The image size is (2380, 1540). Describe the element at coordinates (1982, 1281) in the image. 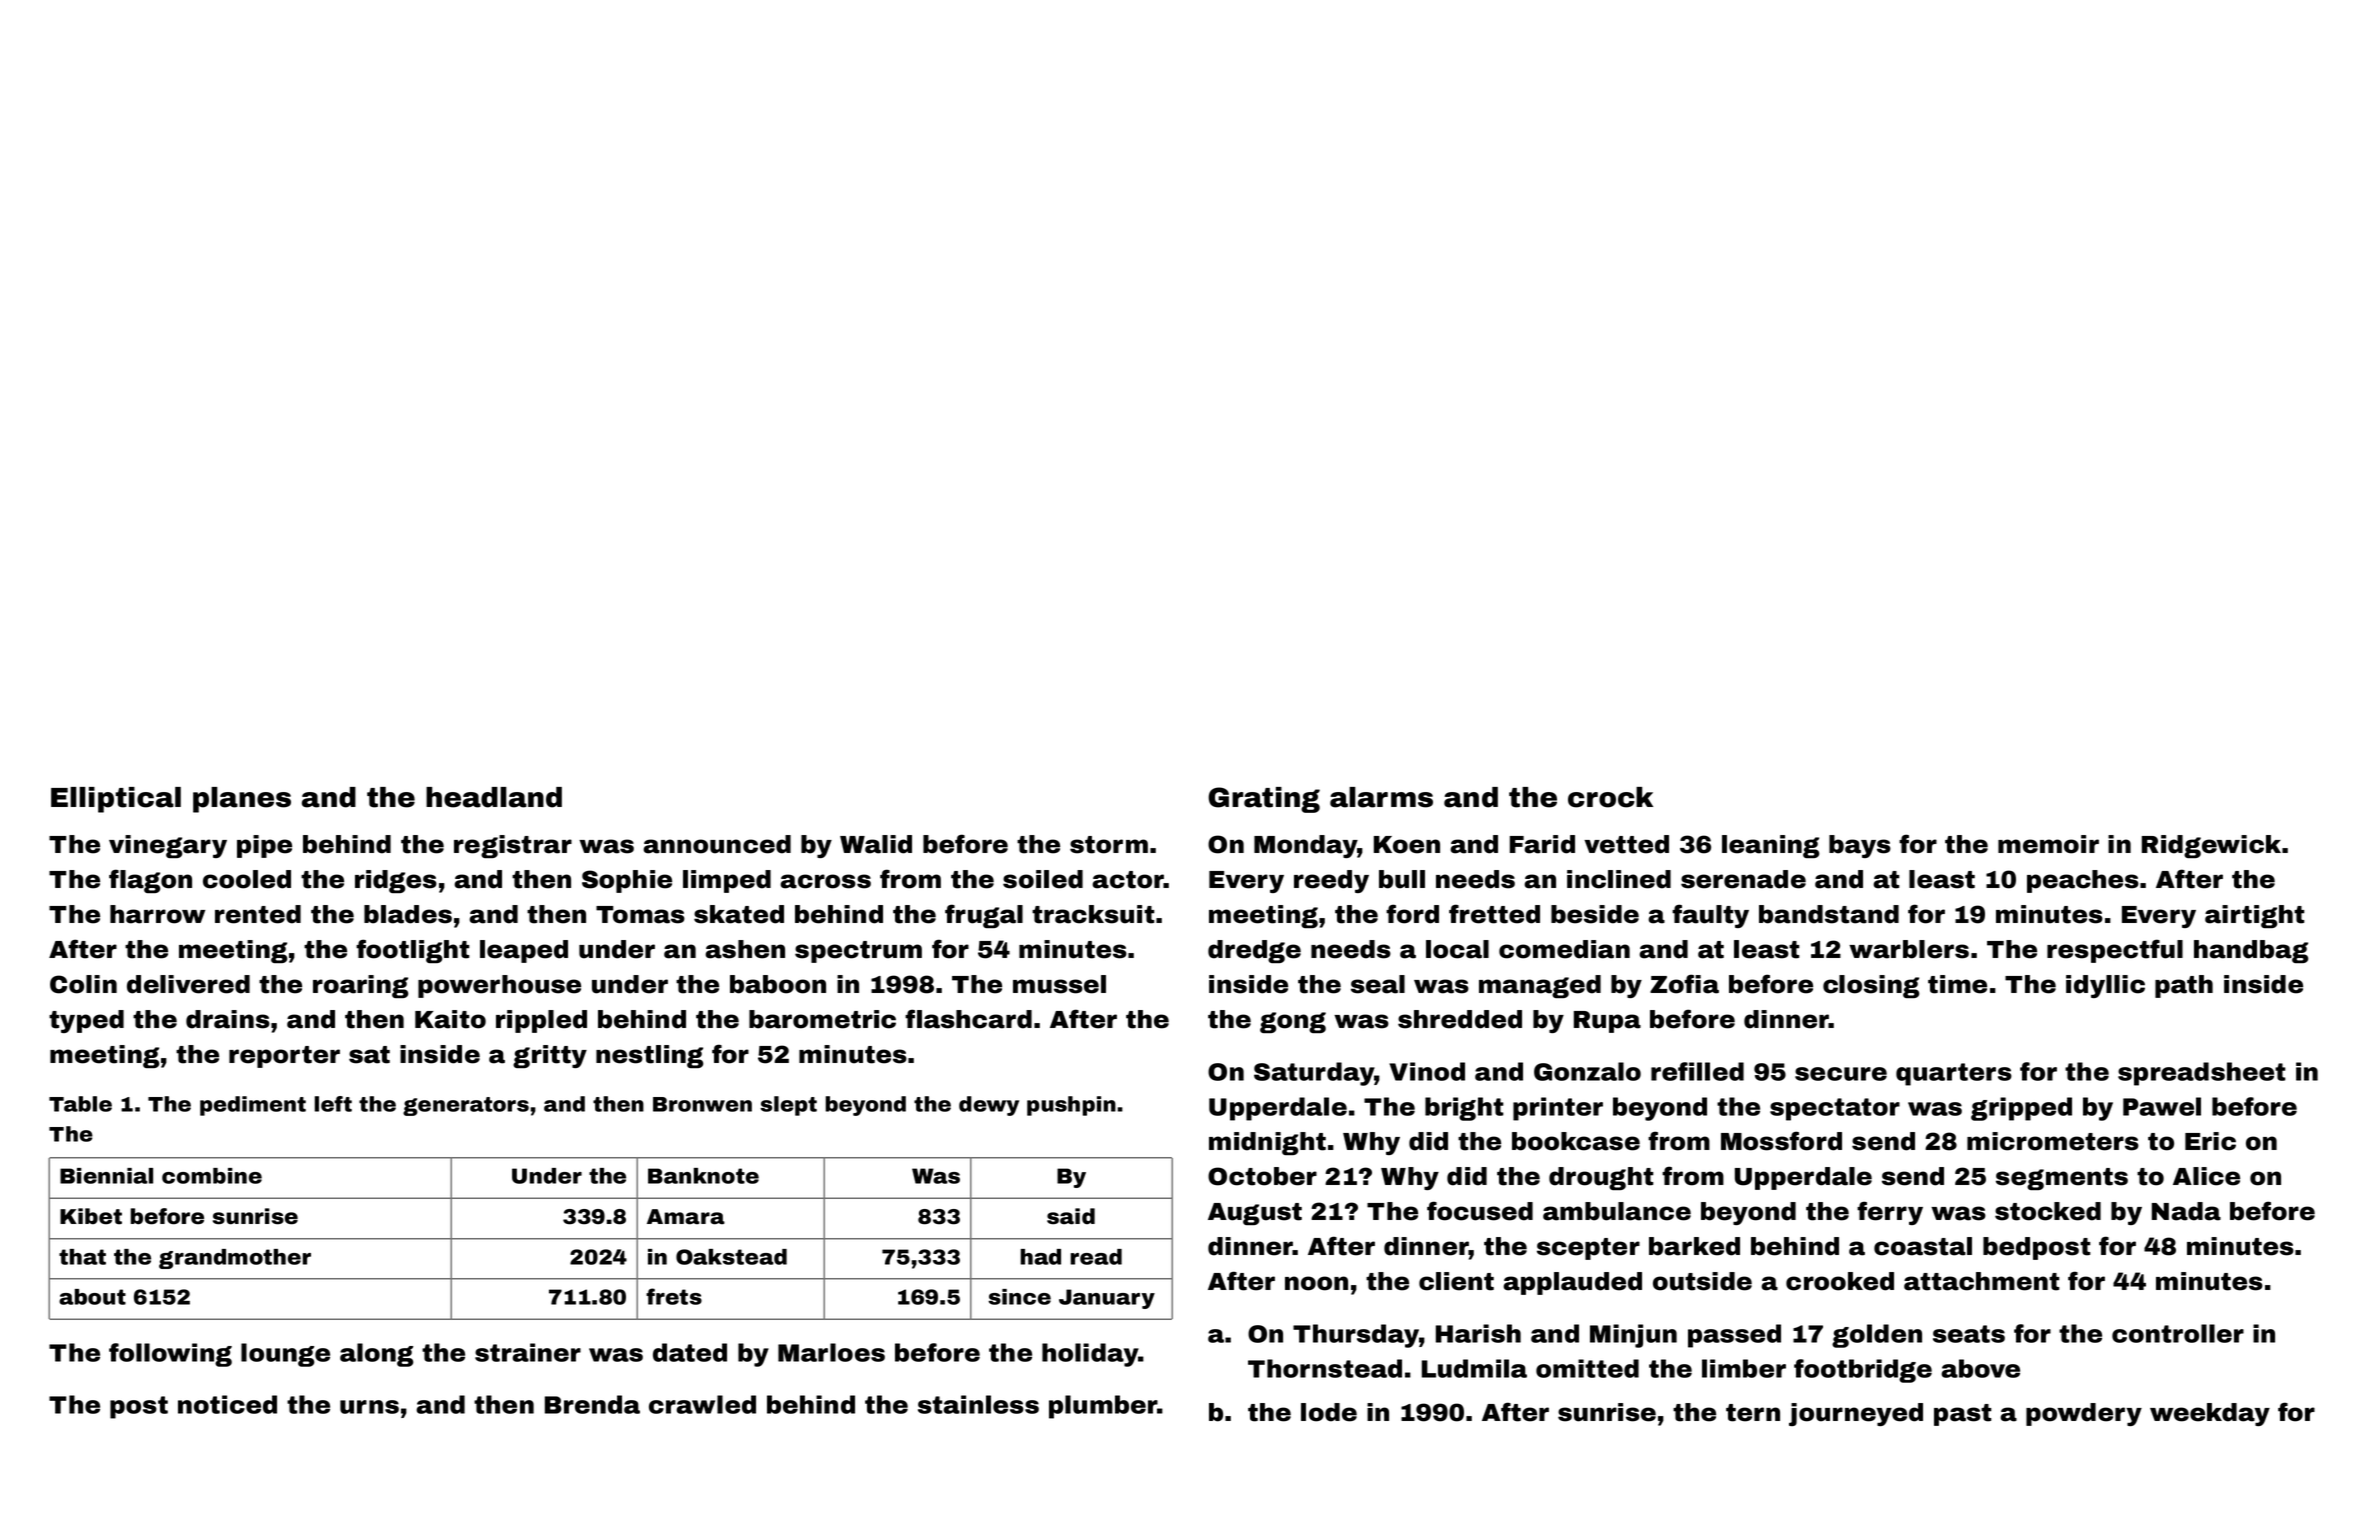

I see `attachment` at that location.
